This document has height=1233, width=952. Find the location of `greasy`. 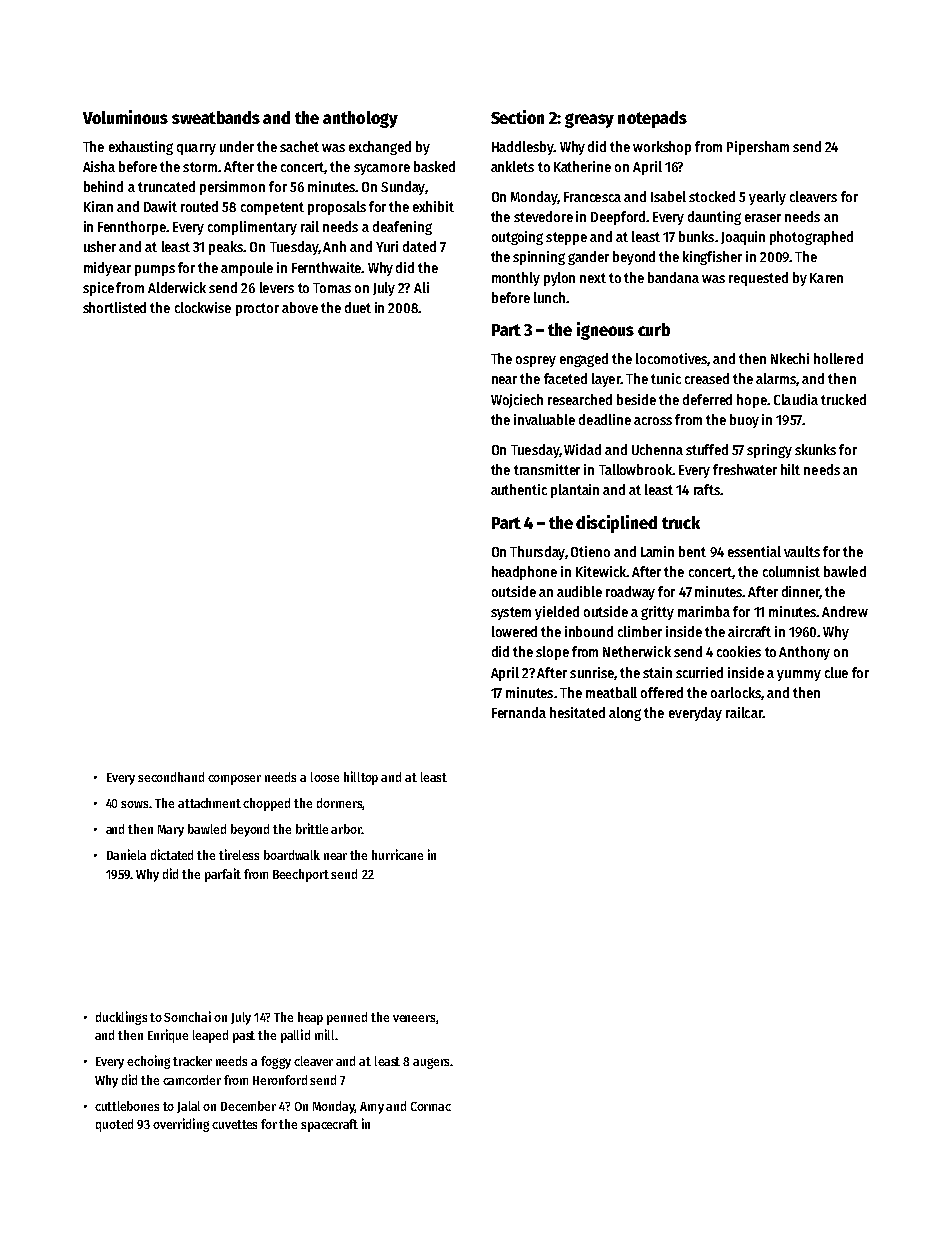

greasy is located at coordinates (589, 120).
